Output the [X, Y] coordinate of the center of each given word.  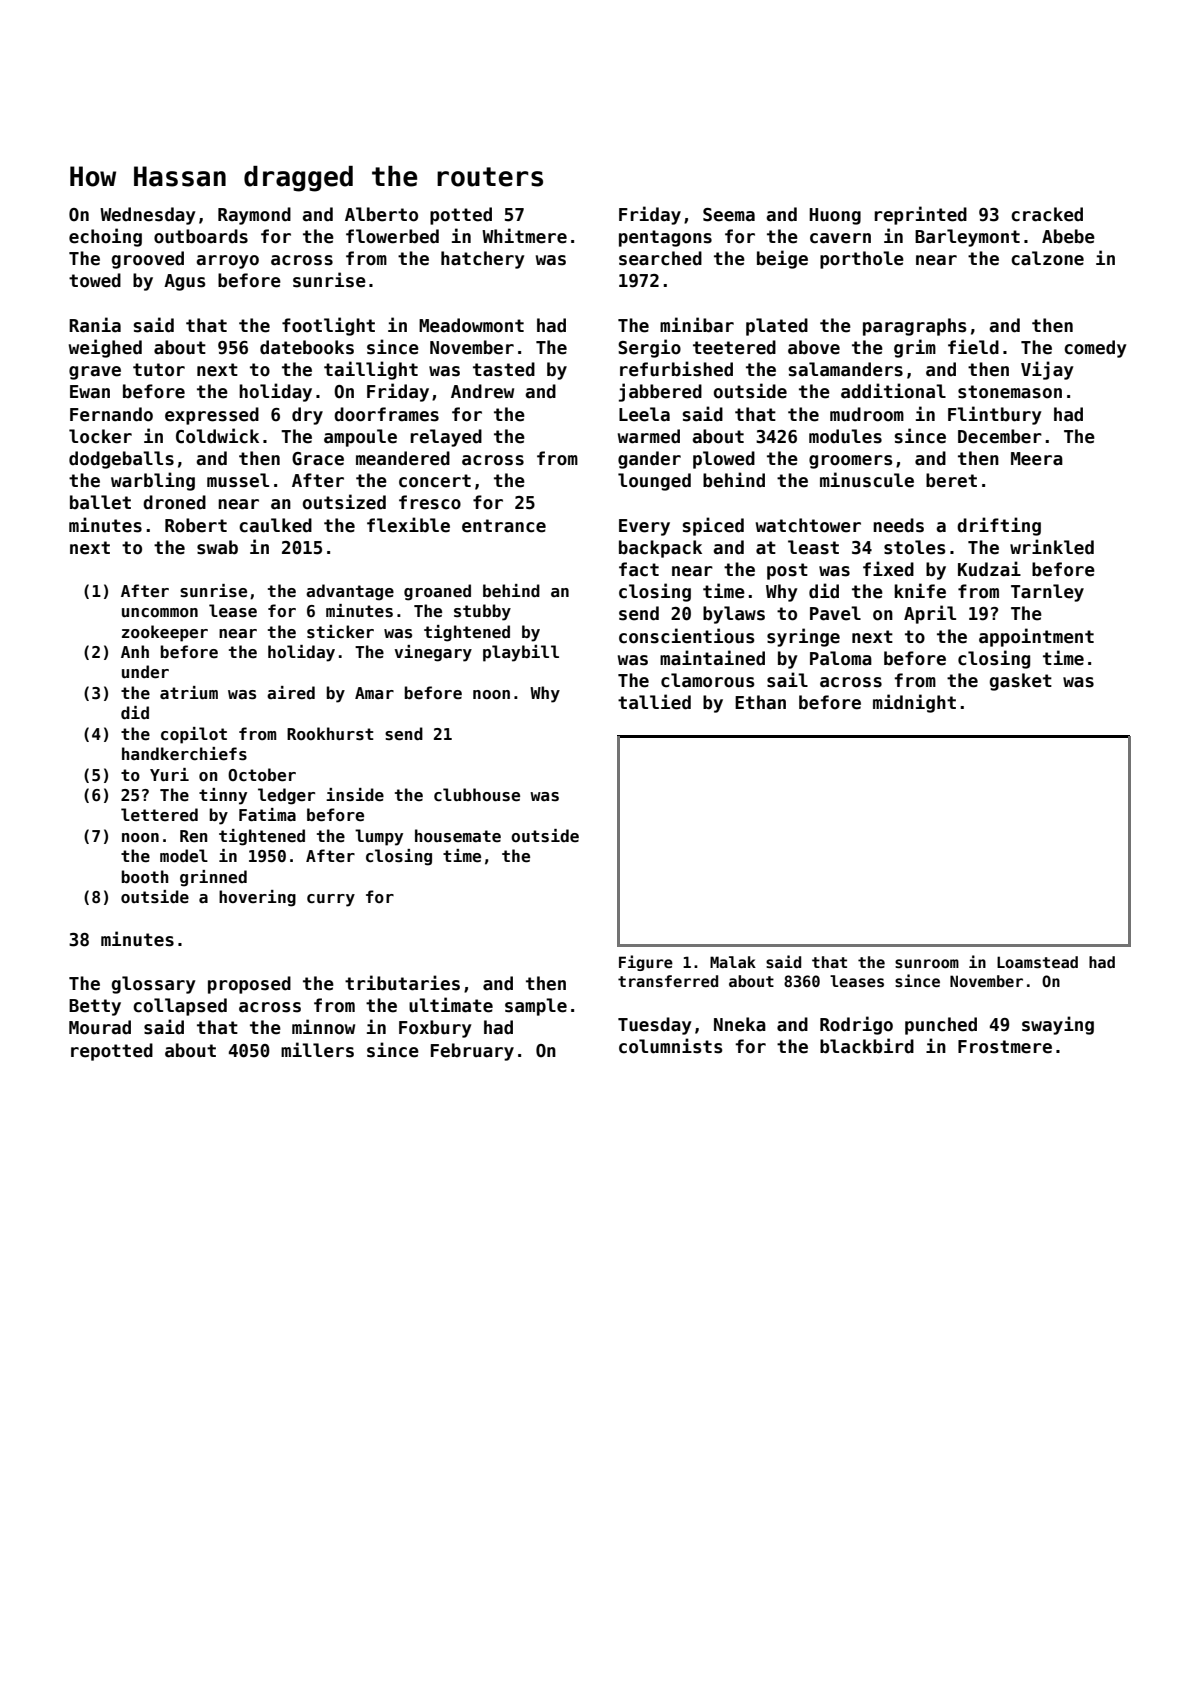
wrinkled [1052, 547]
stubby [482, 612]
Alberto [381, 214]
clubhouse [477, 795]
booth [145, 876]
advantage [350, 592]
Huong [835, 216]
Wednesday [148, 216]
